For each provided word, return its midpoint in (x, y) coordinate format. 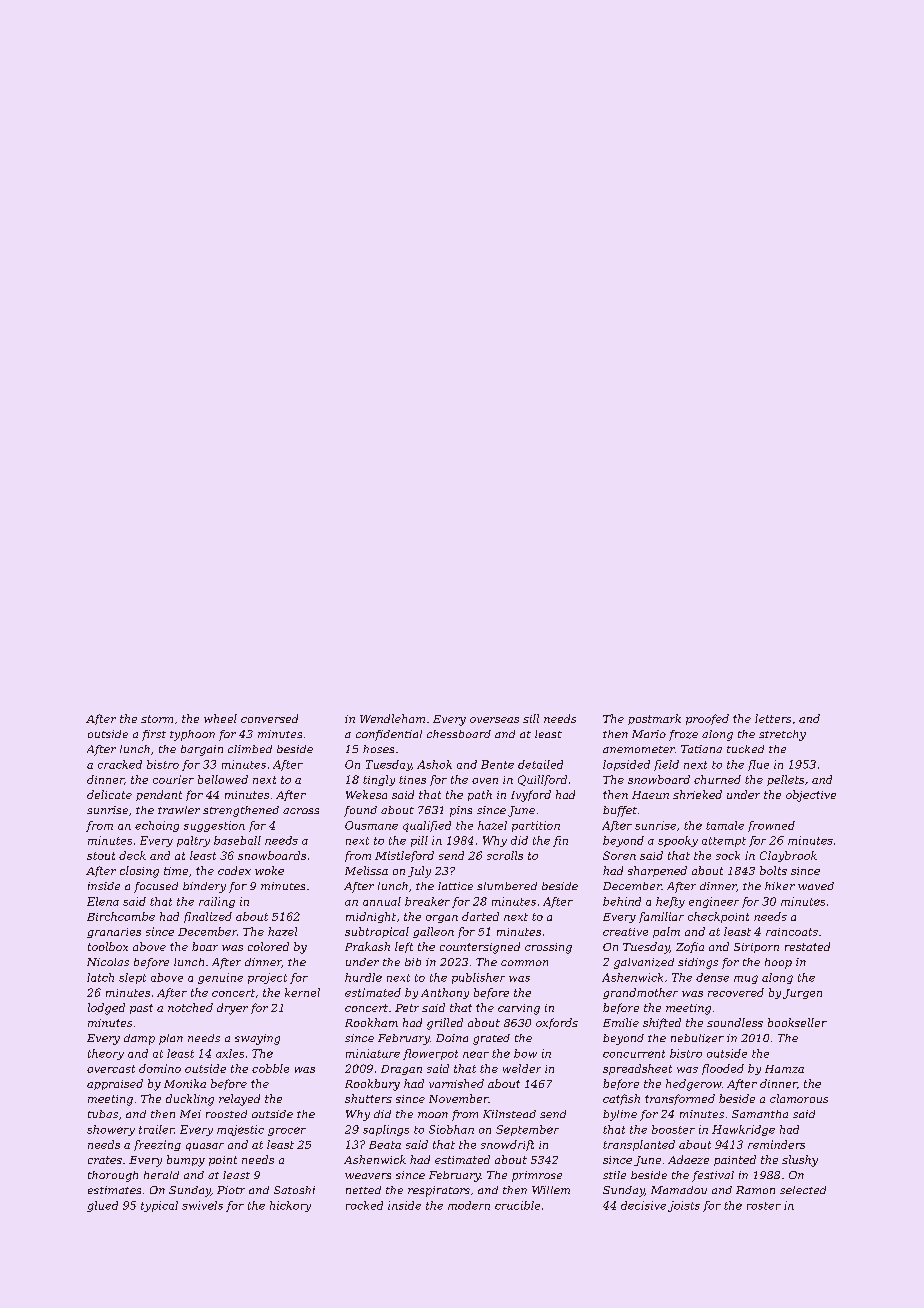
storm (157, 719)
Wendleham (392, 718)
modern (469, 1205)
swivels (202, 1205)
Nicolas (108, 962)
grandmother (640, 993)
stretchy (782, 735)
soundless (735, 1022)
